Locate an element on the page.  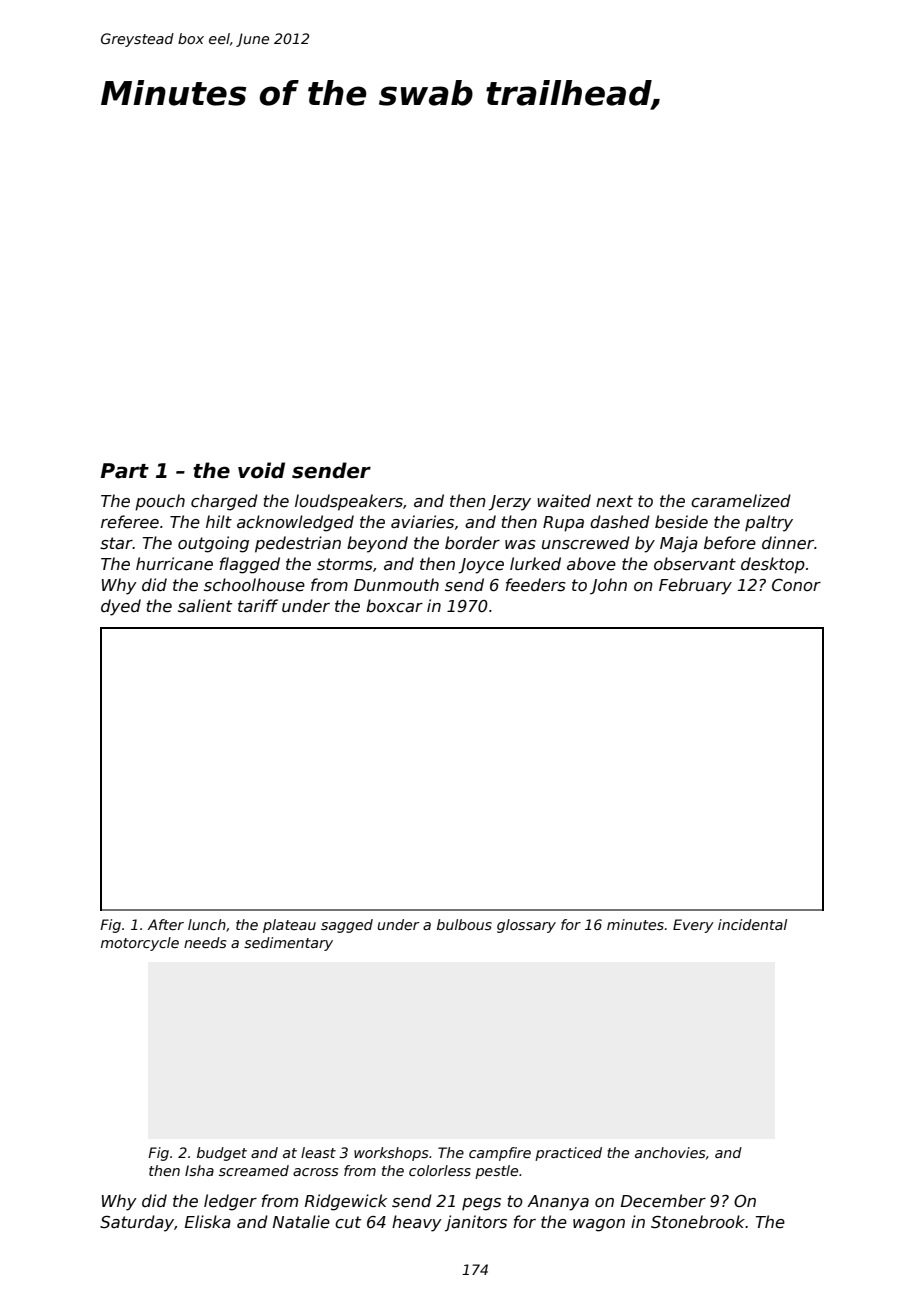
border is located at coordinates (472, 543).
